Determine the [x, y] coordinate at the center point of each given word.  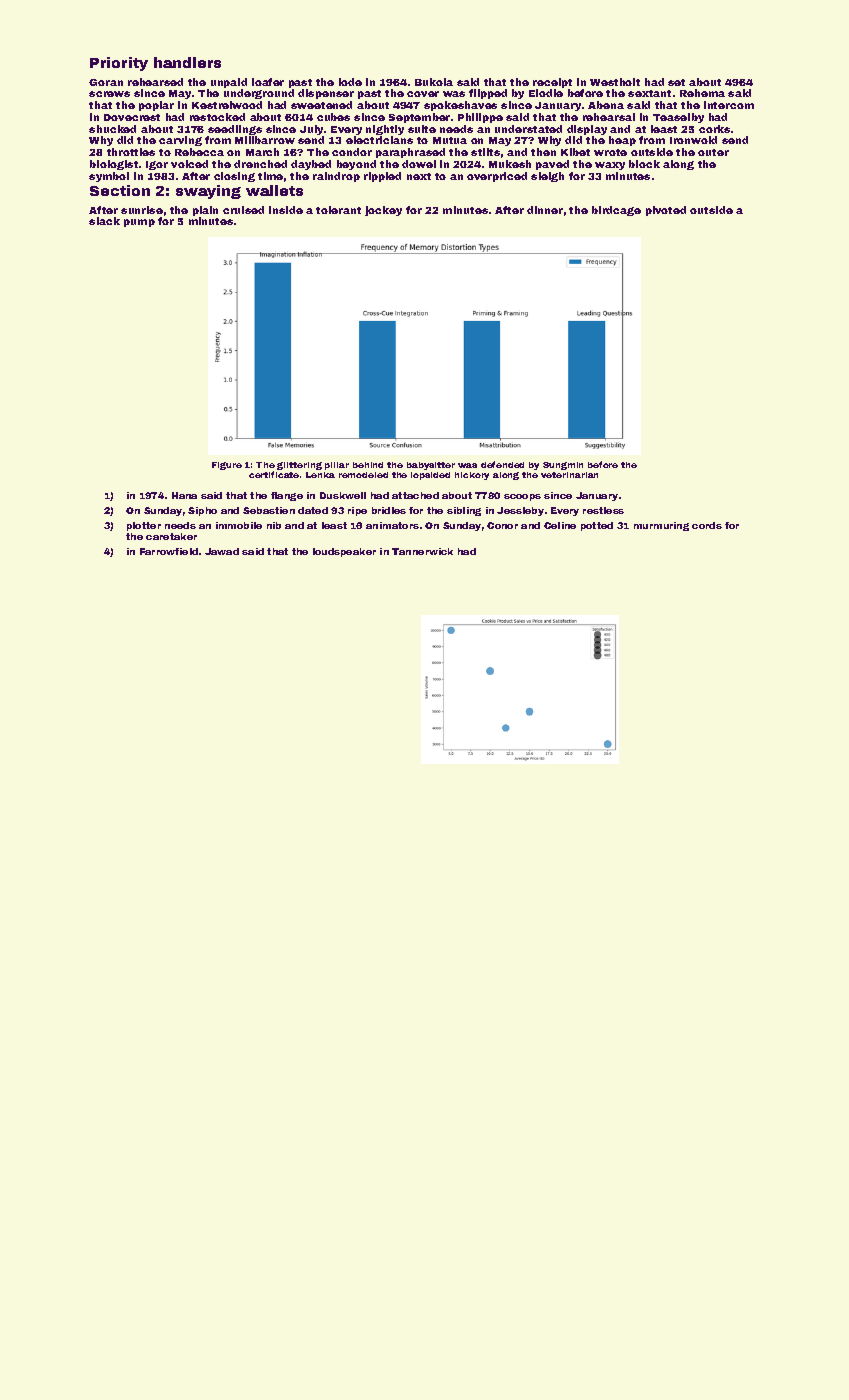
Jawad [222, 551]
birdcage [616, 211]
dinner [545, 210]
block [644, 164]
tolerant [338, 210]
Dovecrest [132, 117]
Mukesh [510, 164]
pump [139, 223]
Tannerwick [422, 551]
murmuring [661, 526]
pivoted [666, 211]
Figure [227, 466]
